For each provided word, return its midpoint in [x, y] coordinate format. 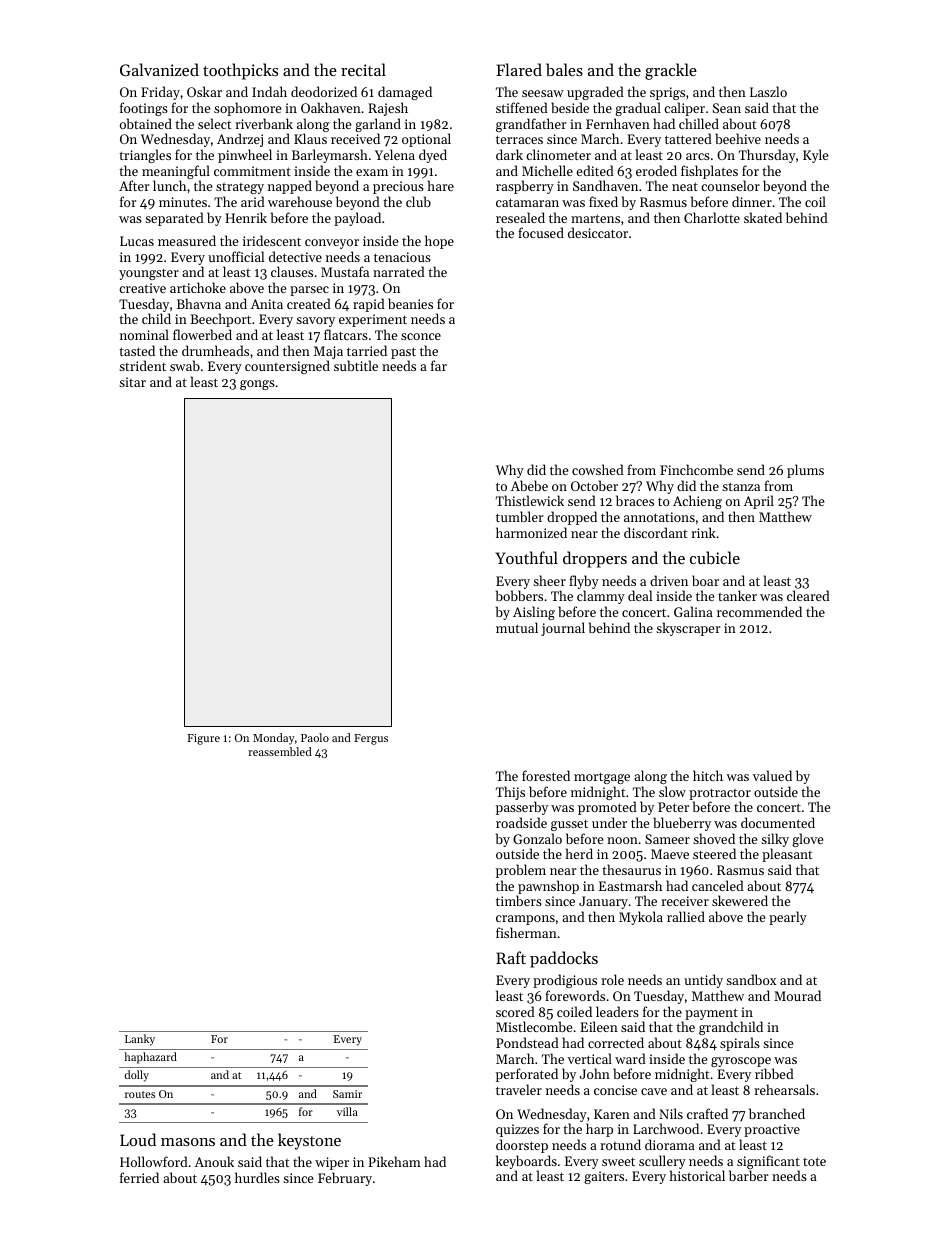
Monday [274, 739]
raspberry [525, 187]
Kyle [816, 156]
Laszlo [768, 91]
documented [778, 822]
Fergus [371, 739]
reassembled [280, 751]
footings [144, 109]
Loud [138, 1139]
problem [521, 871]
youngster [149, 274]
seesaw [543, 93]
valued [772, 775]
